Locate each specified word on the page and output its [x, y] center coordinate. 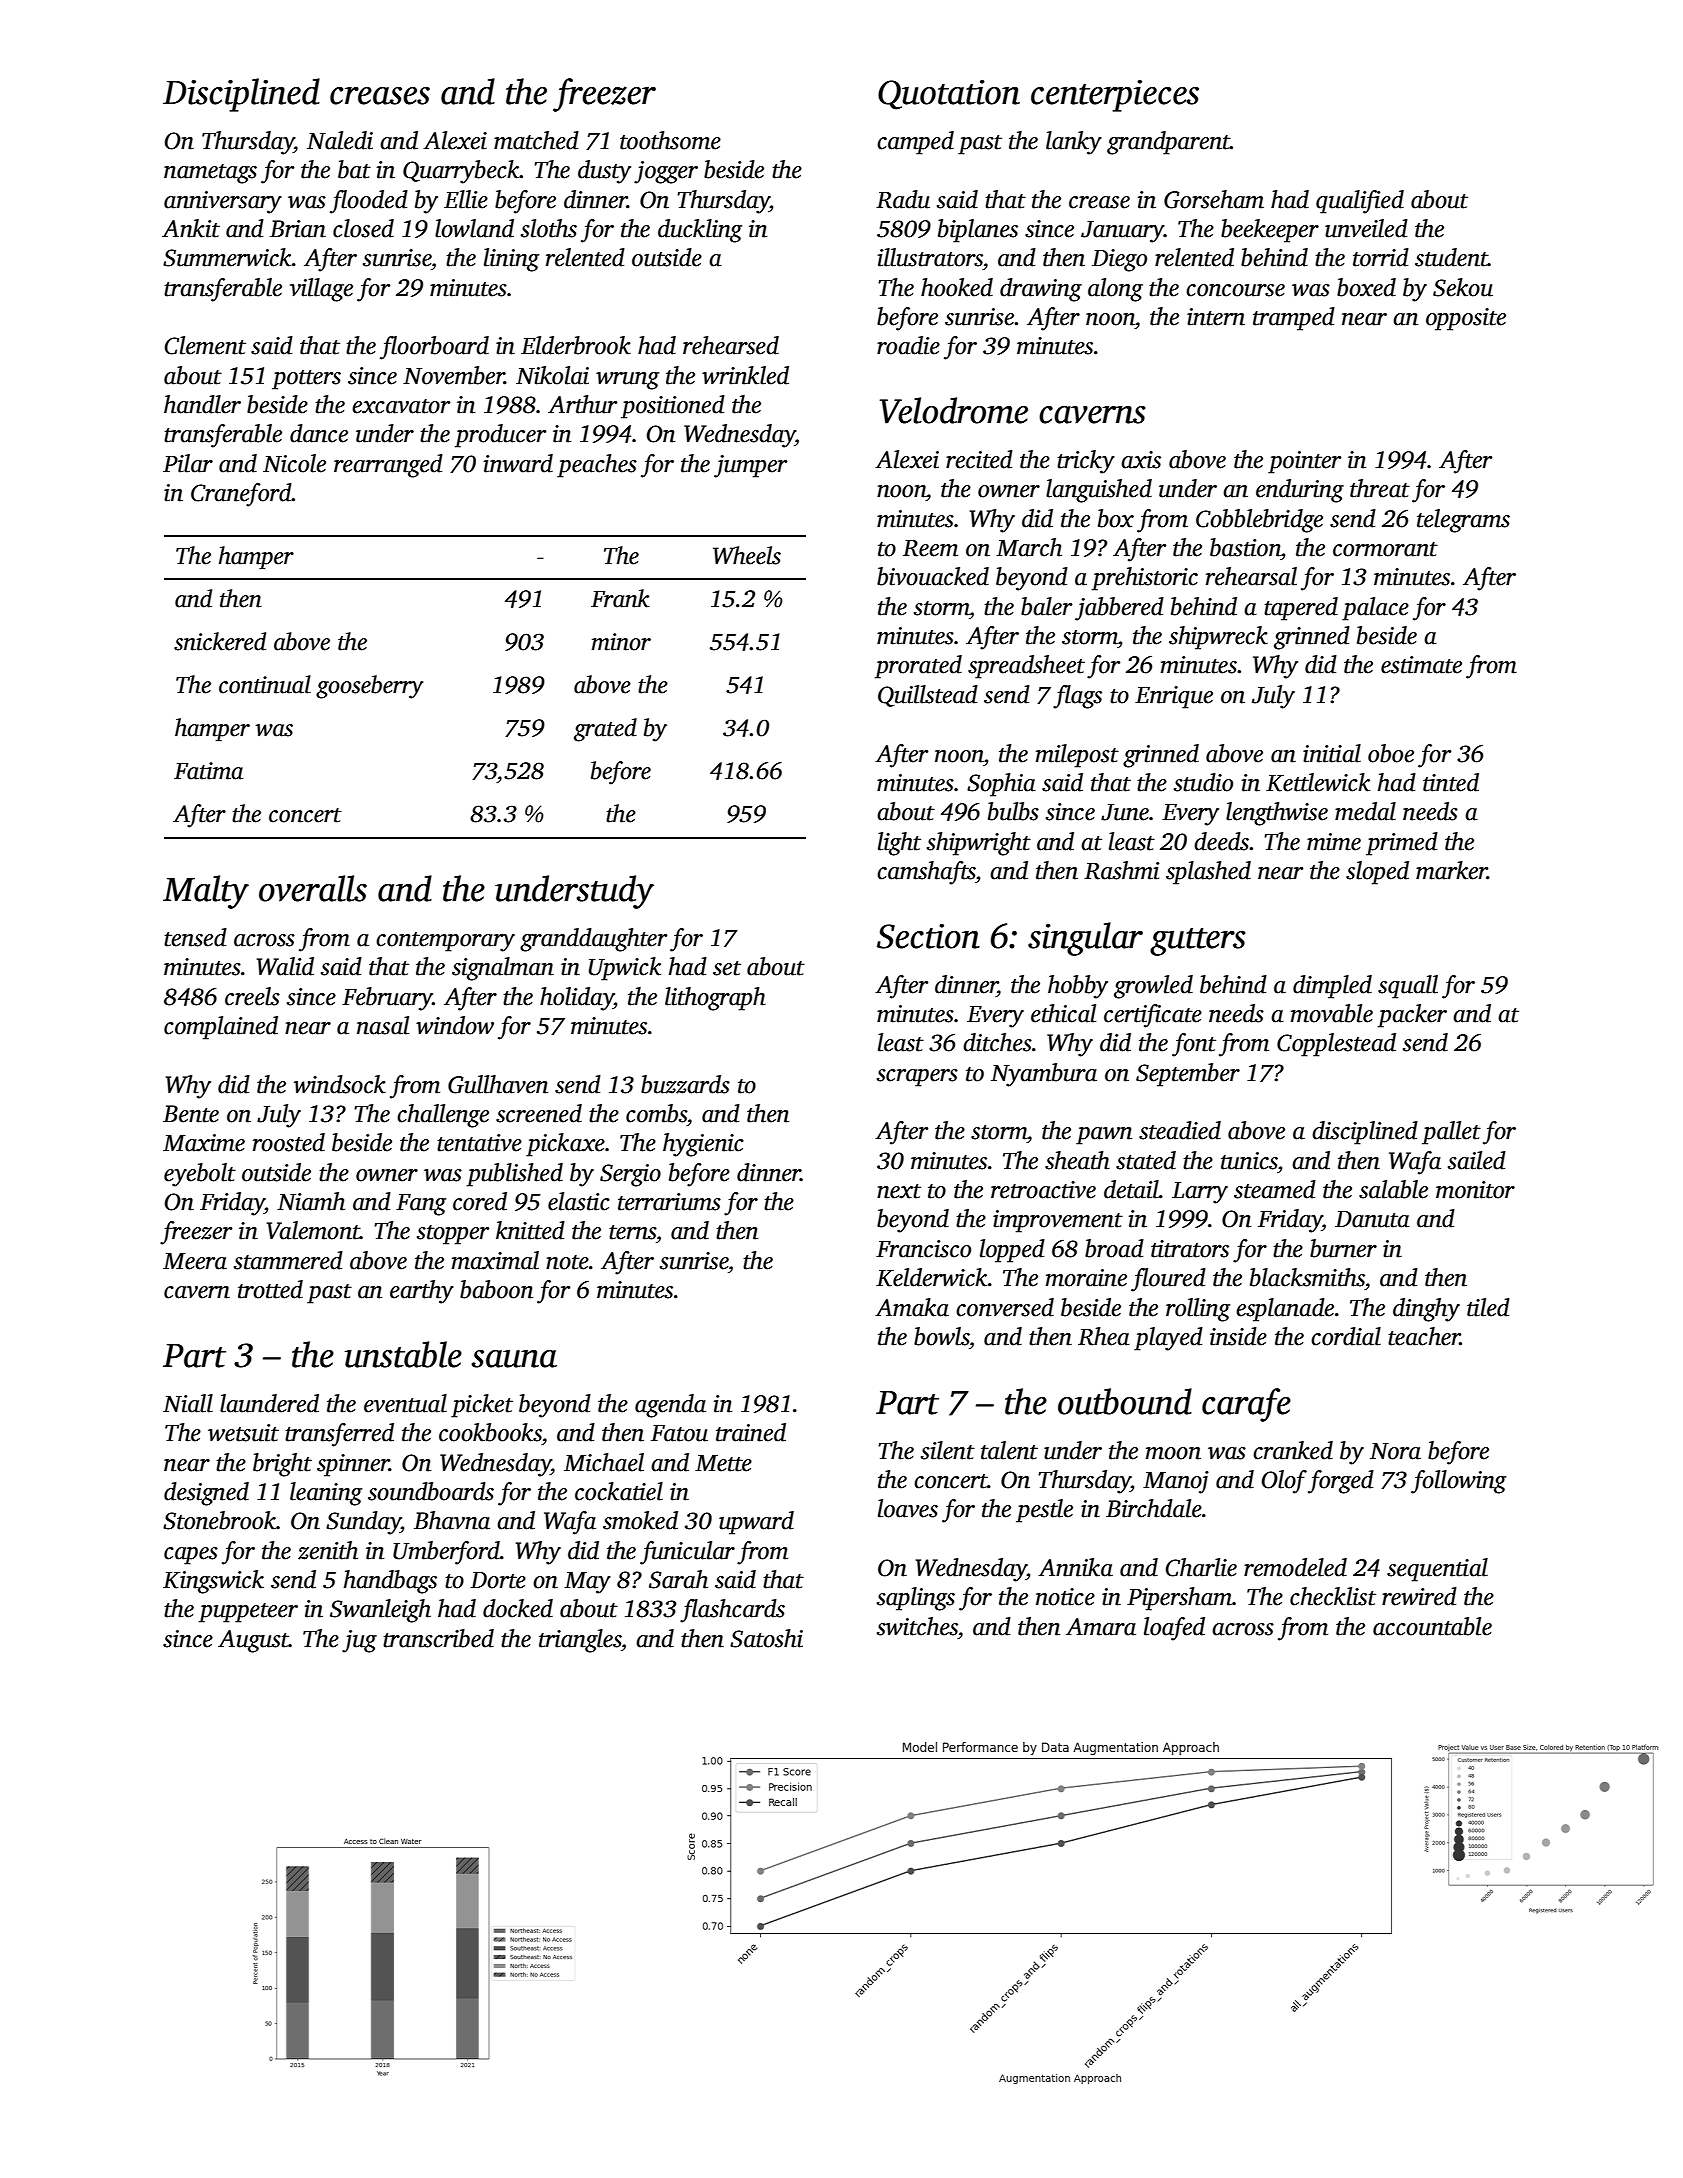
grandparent [1168, 143]
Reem [930, 548]
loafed [1174, 1629]
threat [1380, 488]
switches [917, 1626]
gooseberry [370, 687]
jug [359, 1641]
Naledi [340, 140]
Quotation [949, 95]
